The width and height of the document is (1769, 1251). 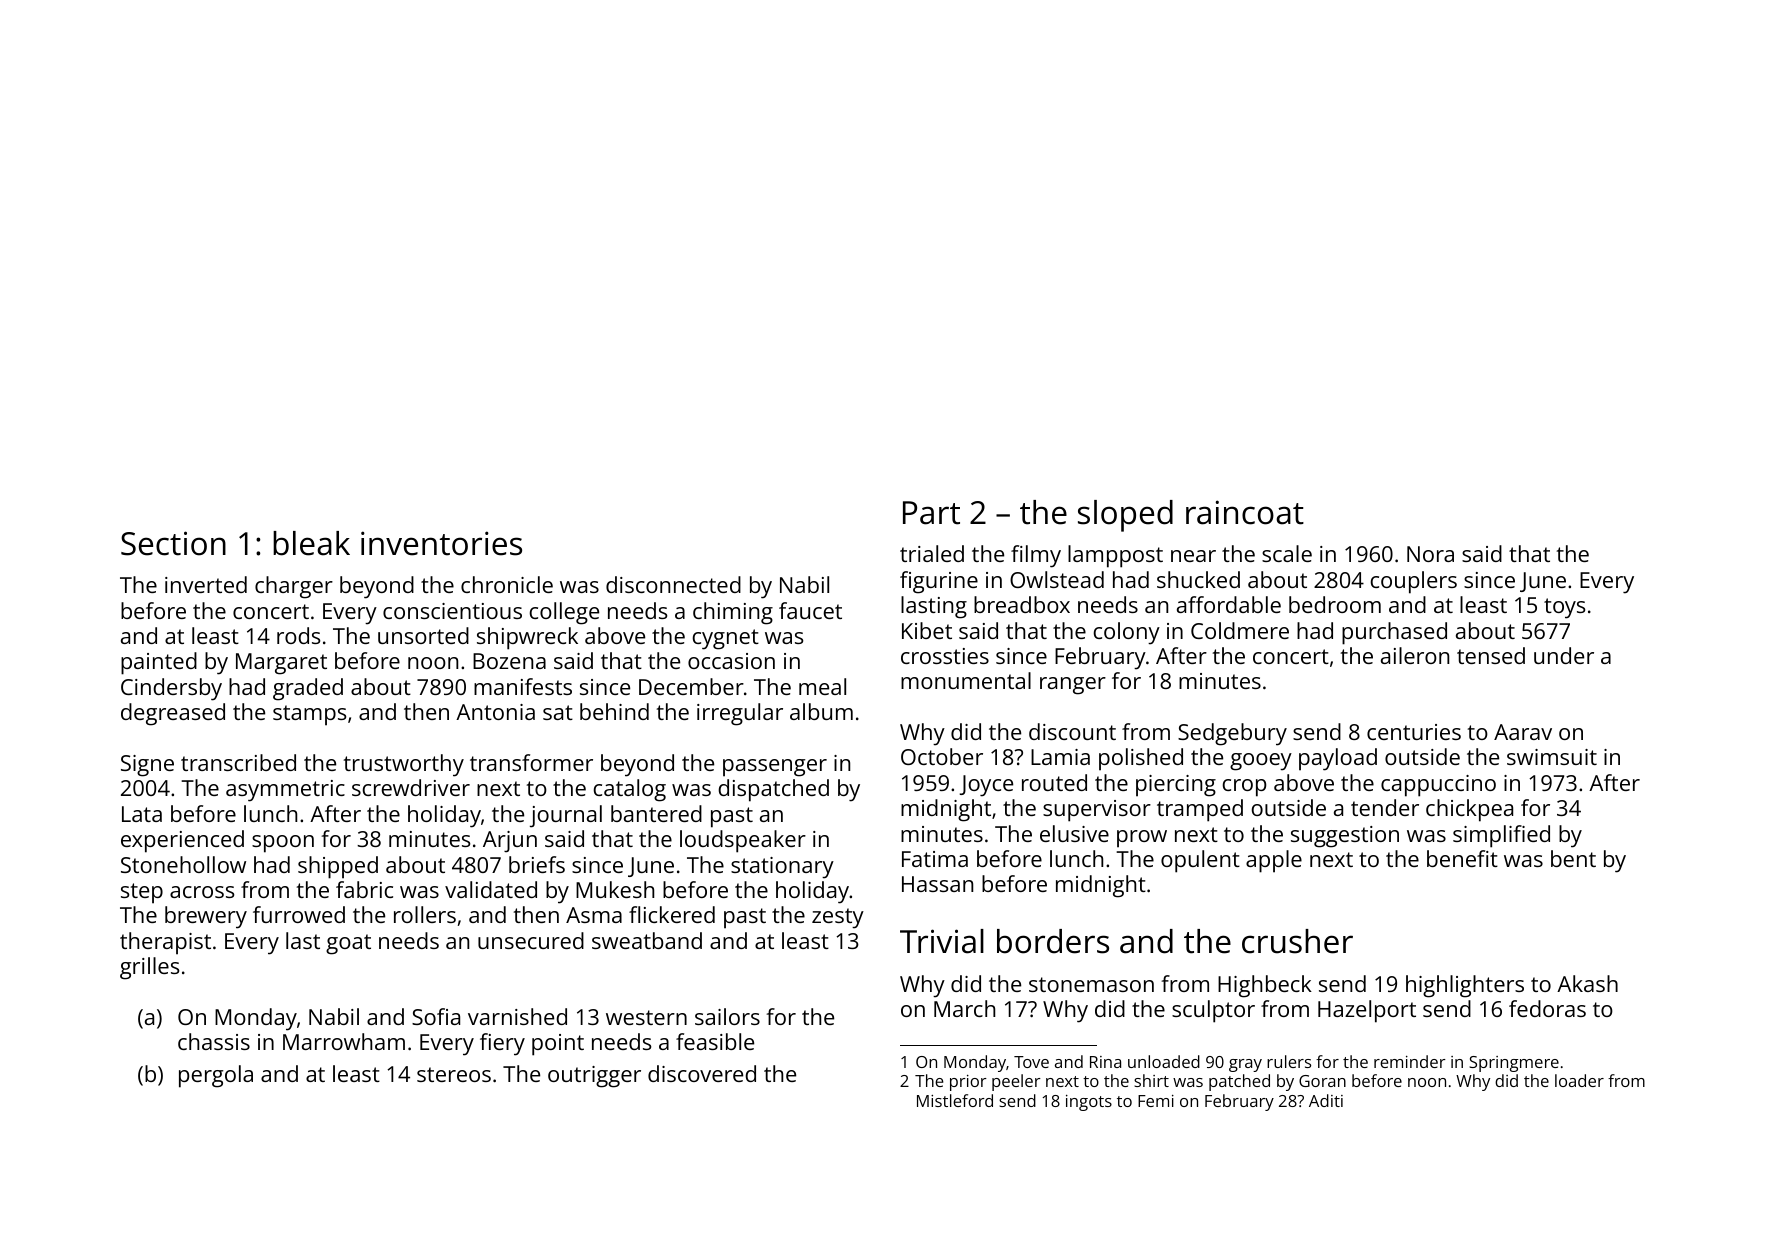 I want to click on crusher, so click(x=1297, y=941).
